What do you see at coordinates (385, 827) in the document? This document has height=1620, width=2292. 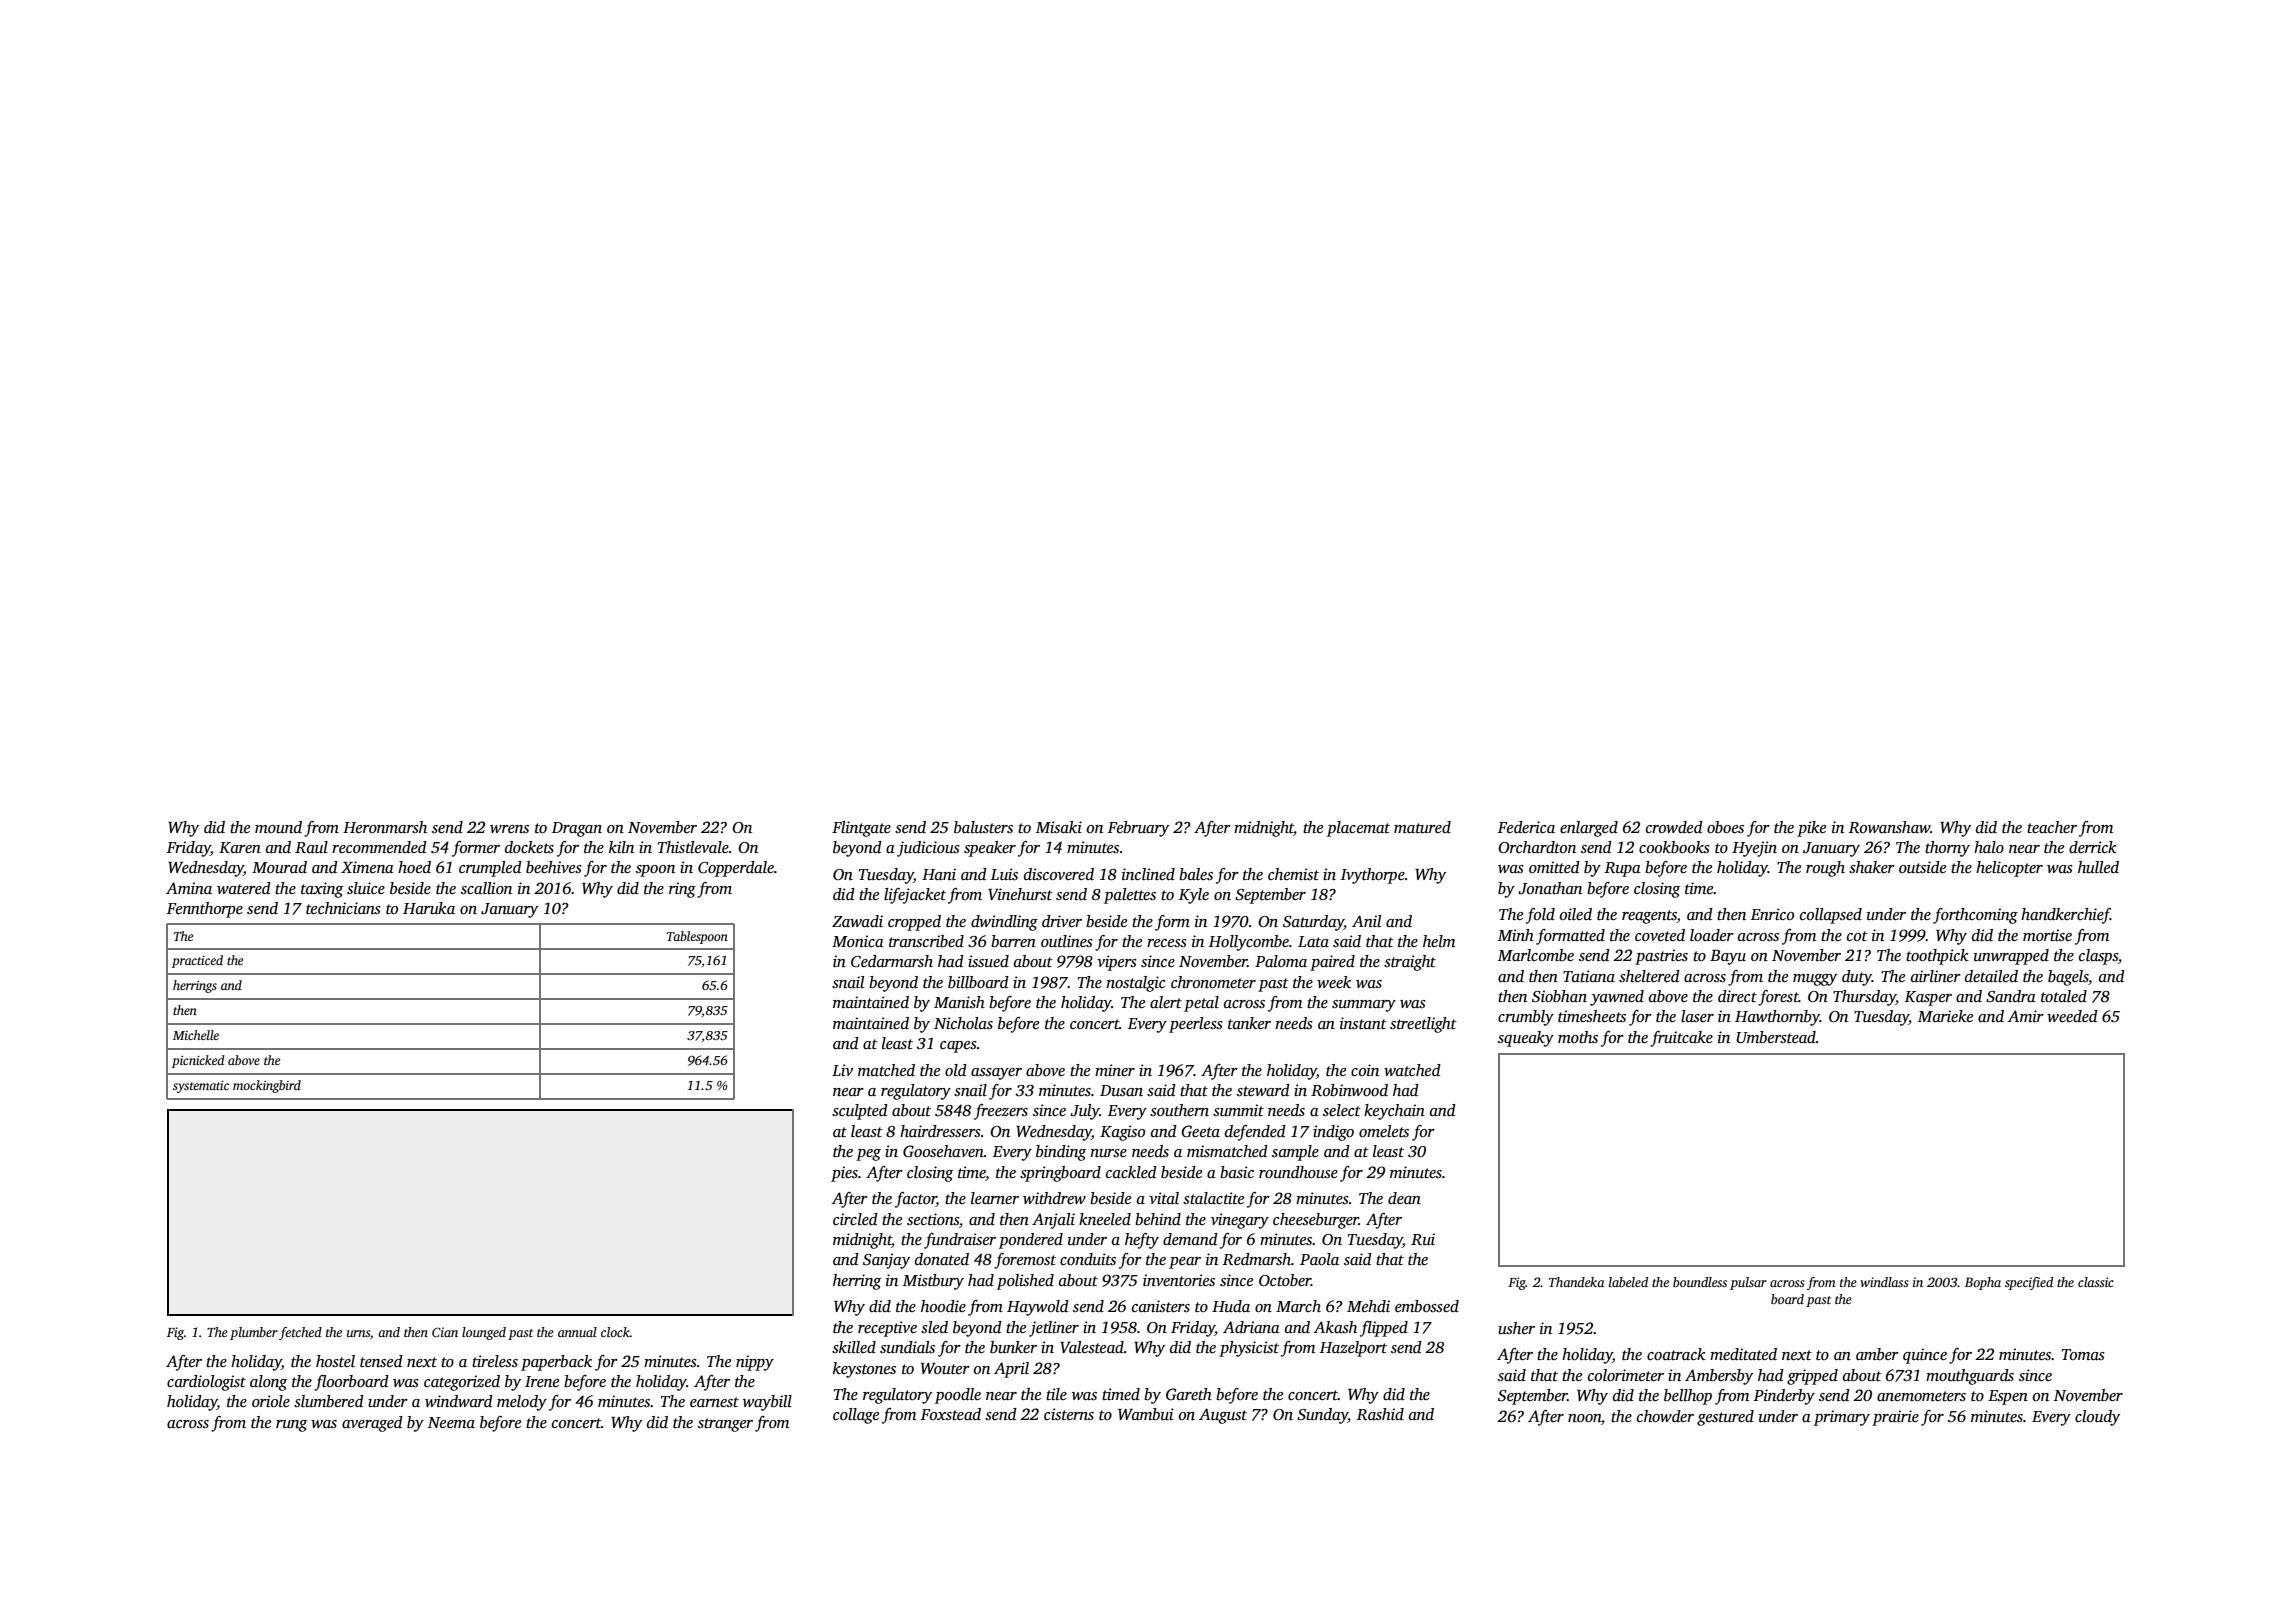 I see `Heronmarsh` at bounding box center [385, 827].
